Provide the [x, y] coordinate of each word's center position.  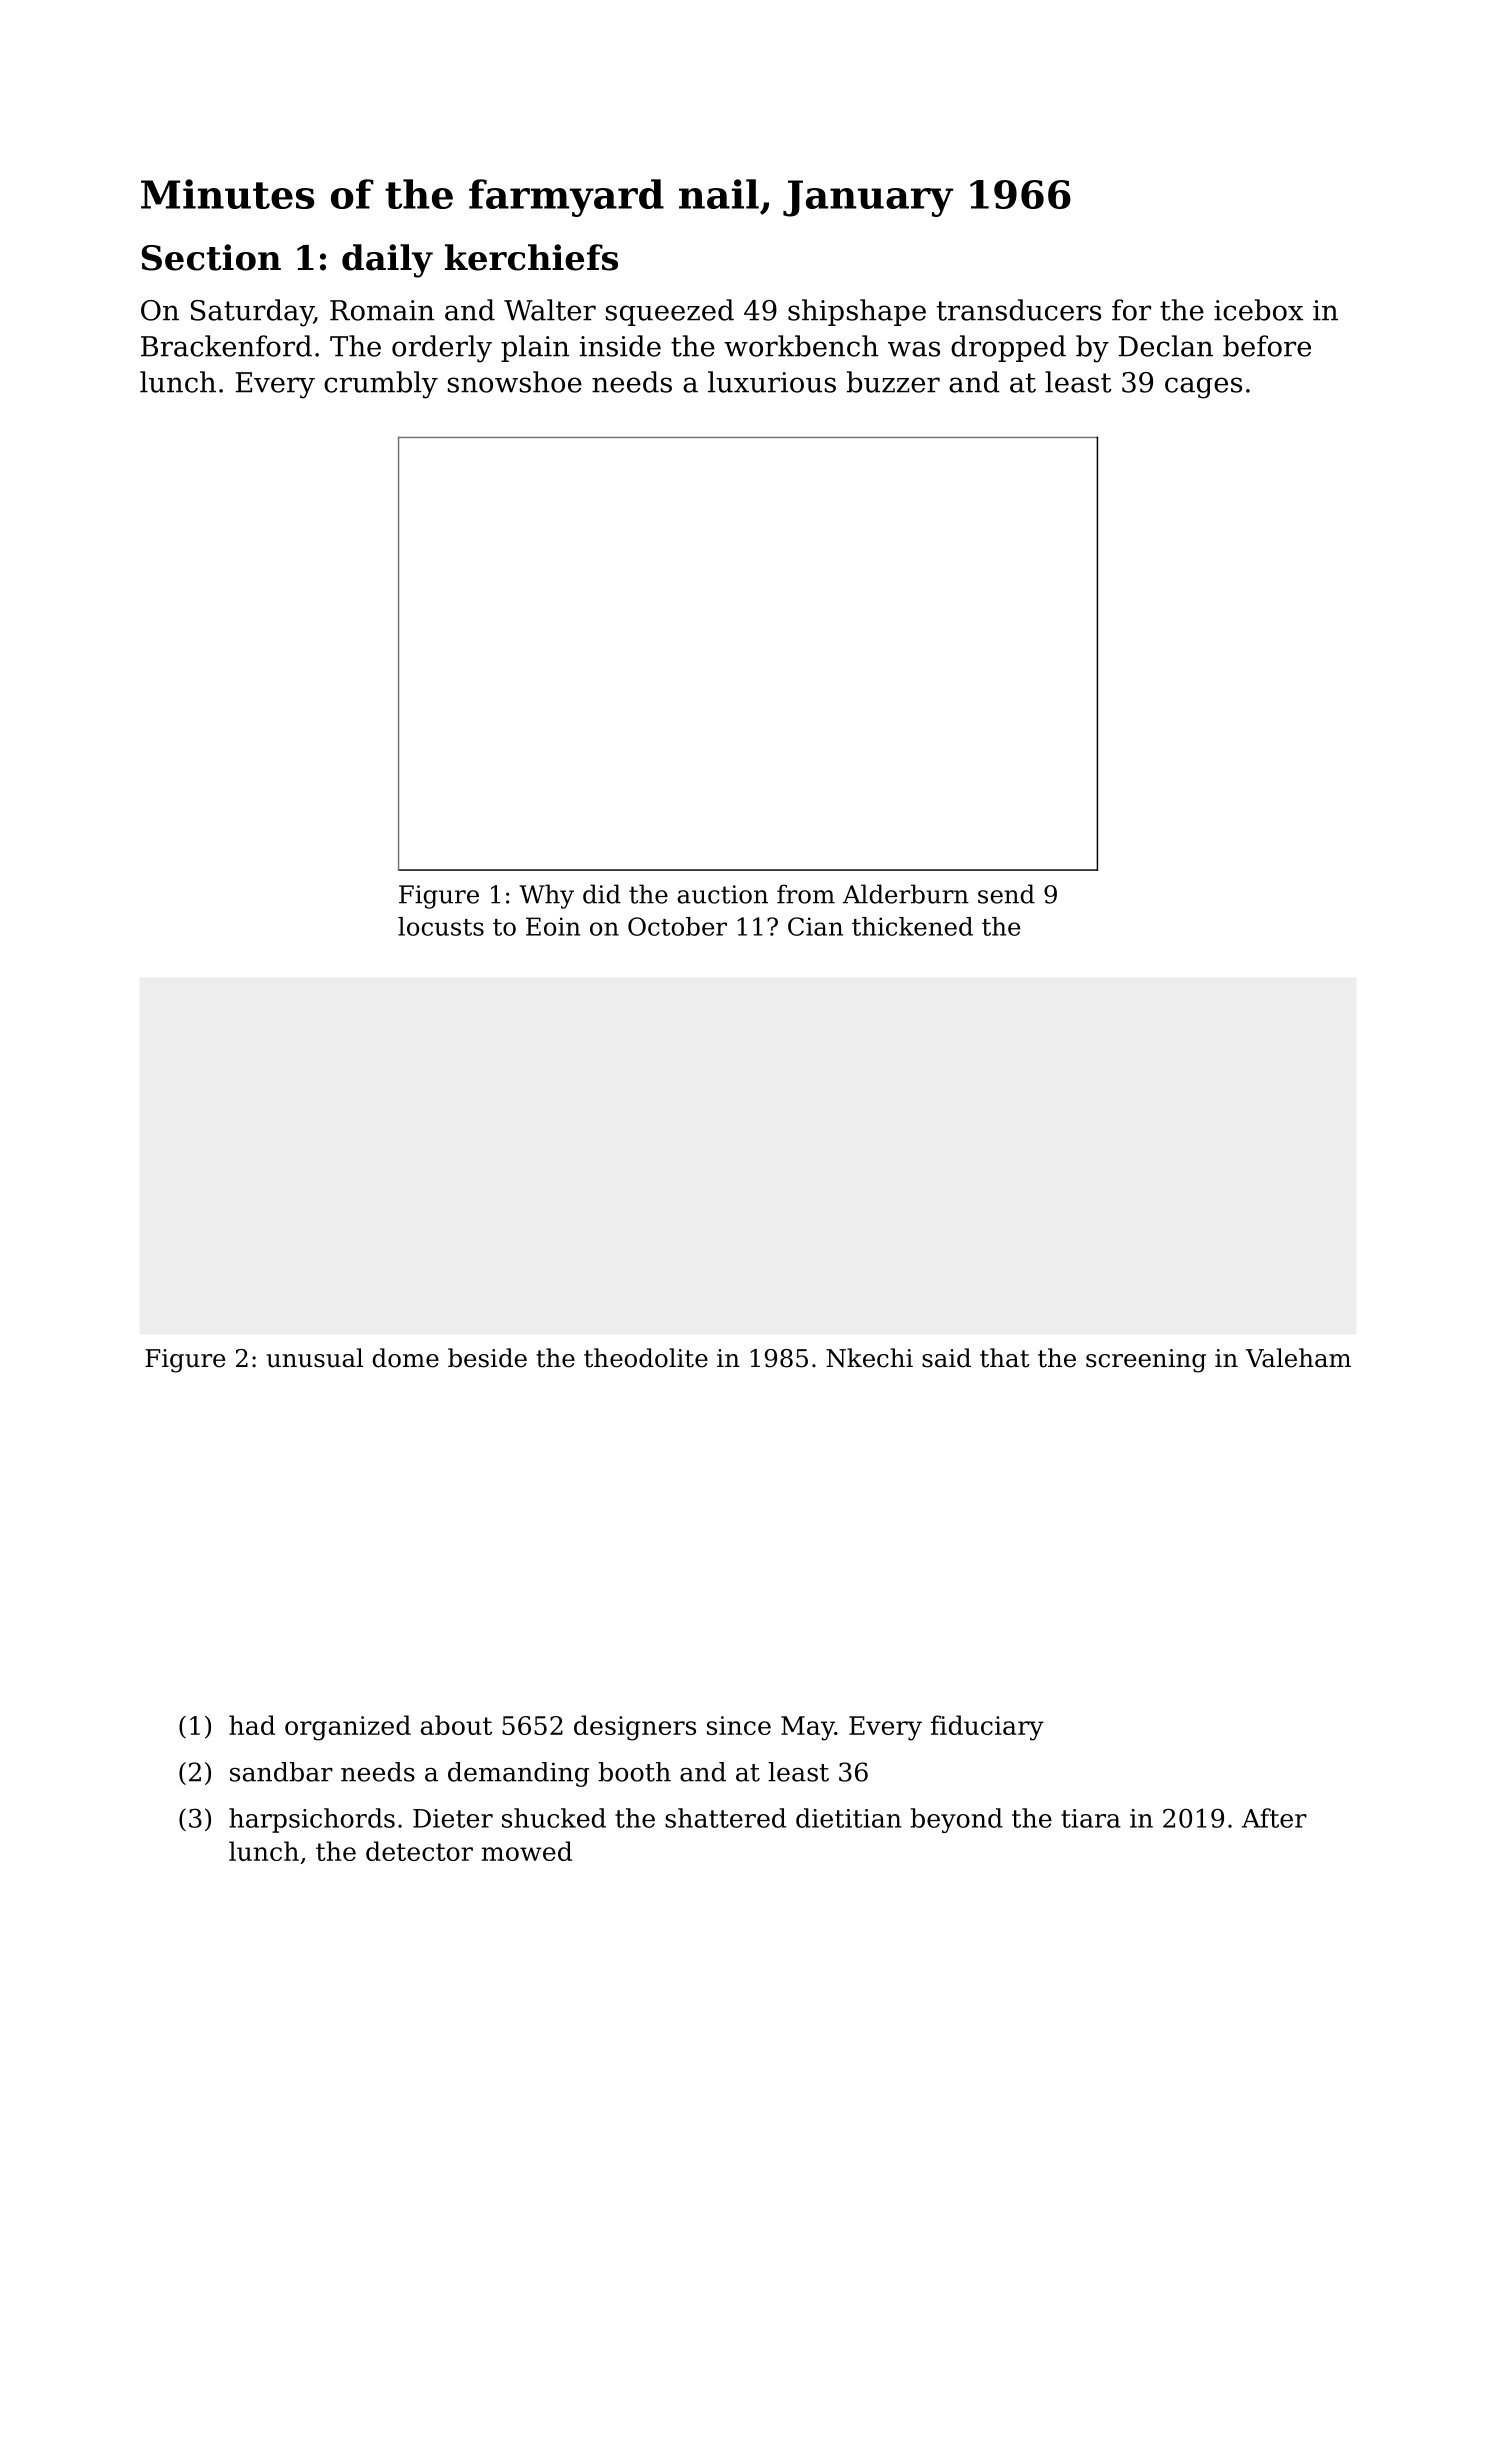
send [1006, 894]
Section [211, 257]
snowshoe [515, 382]
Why [546, 896]
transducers [1019, 310]
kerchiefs [531, 257]
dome [405, 1358]
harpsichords [312, 1820]
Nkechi [869, 1358]
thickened [912, 926]
